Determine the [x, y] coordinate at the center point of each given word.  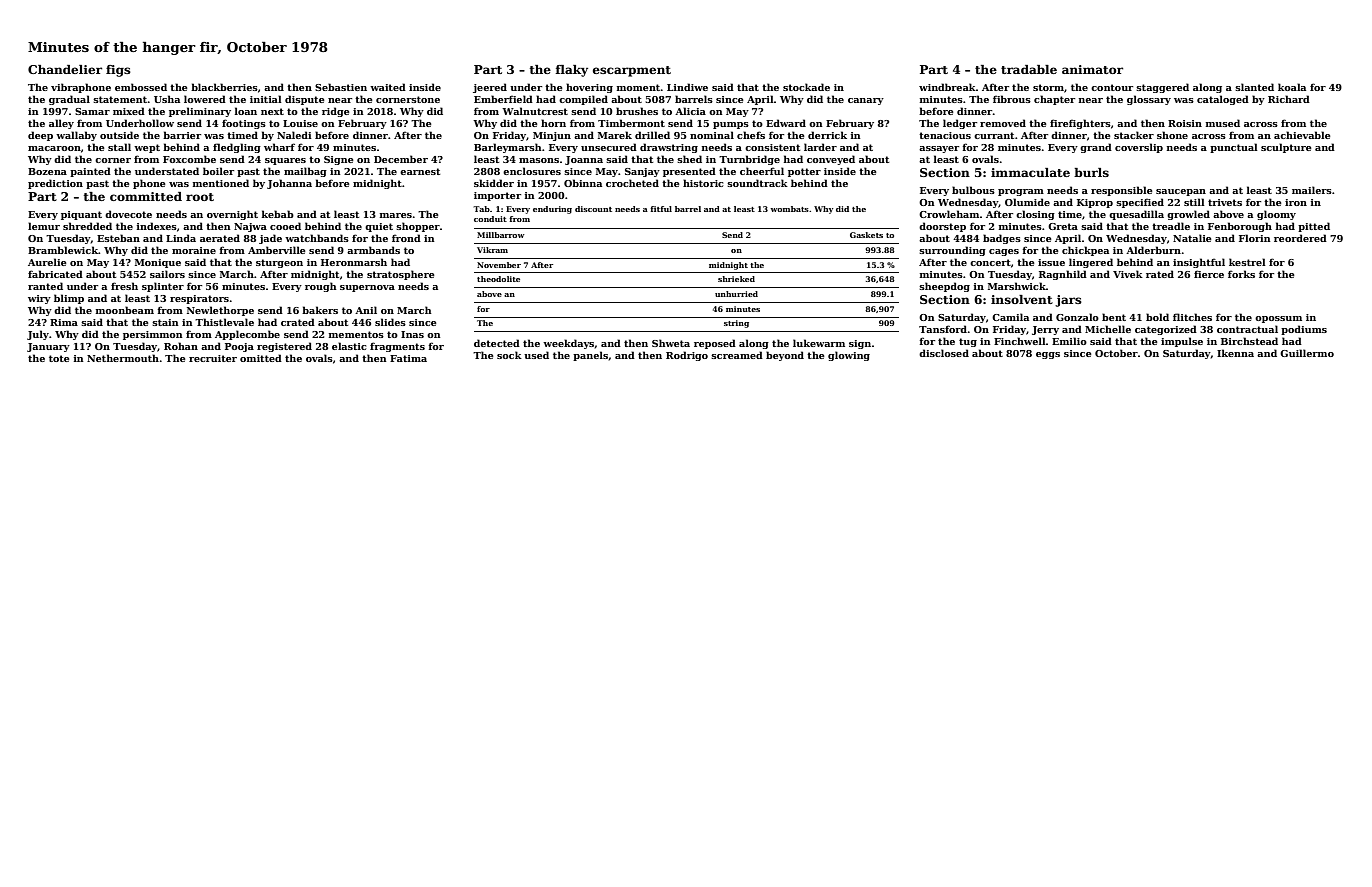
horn [553, 123]
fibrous [1012, 99]
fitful [661, 209]
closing [1035, 215]
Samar [92, 111]
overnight [232, 215]
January [48, 347]
